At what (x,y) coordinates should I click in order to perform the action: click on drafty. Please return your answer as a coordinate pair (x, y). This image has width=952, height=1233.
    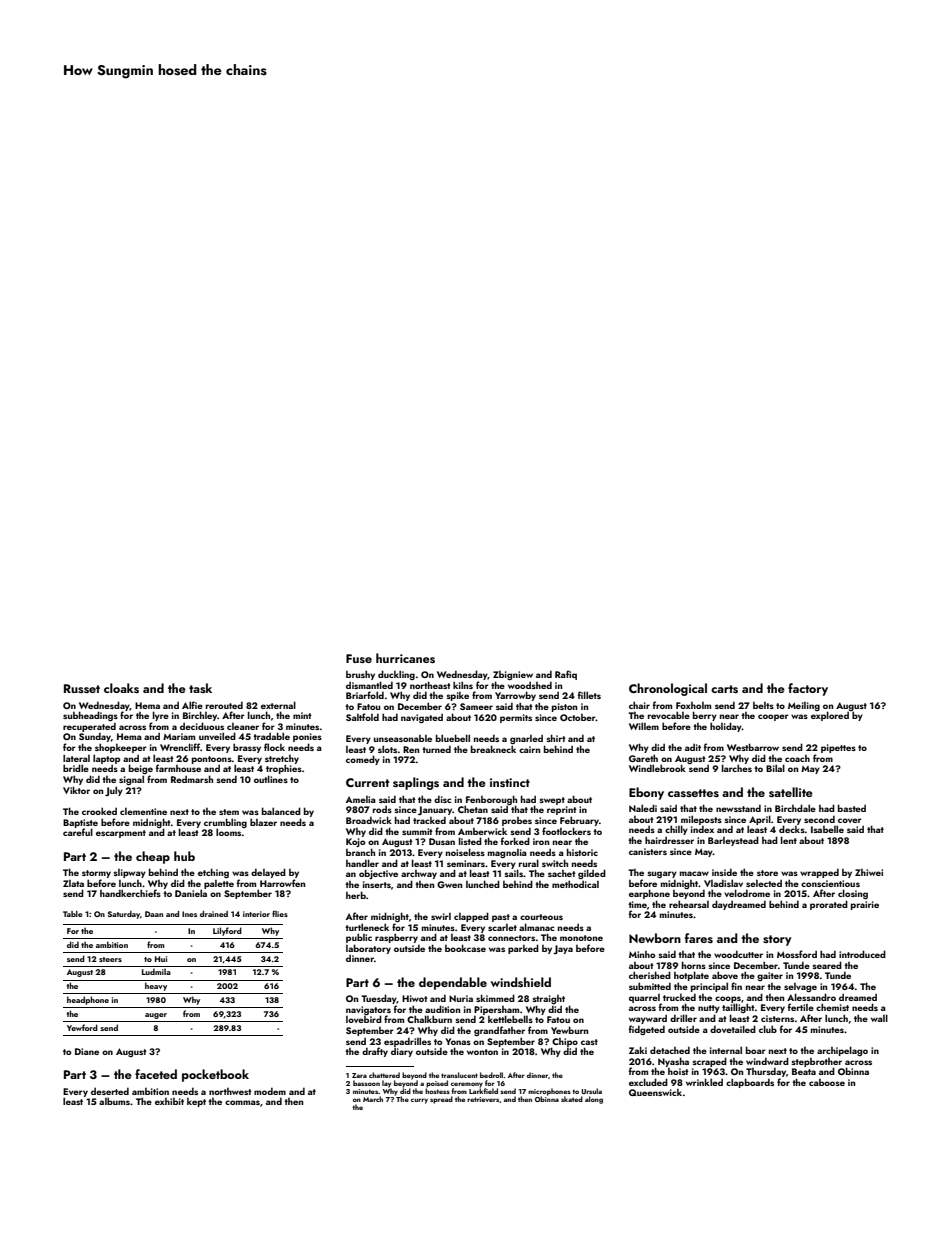
    Looking at the image, I should click on (375, 1052).
